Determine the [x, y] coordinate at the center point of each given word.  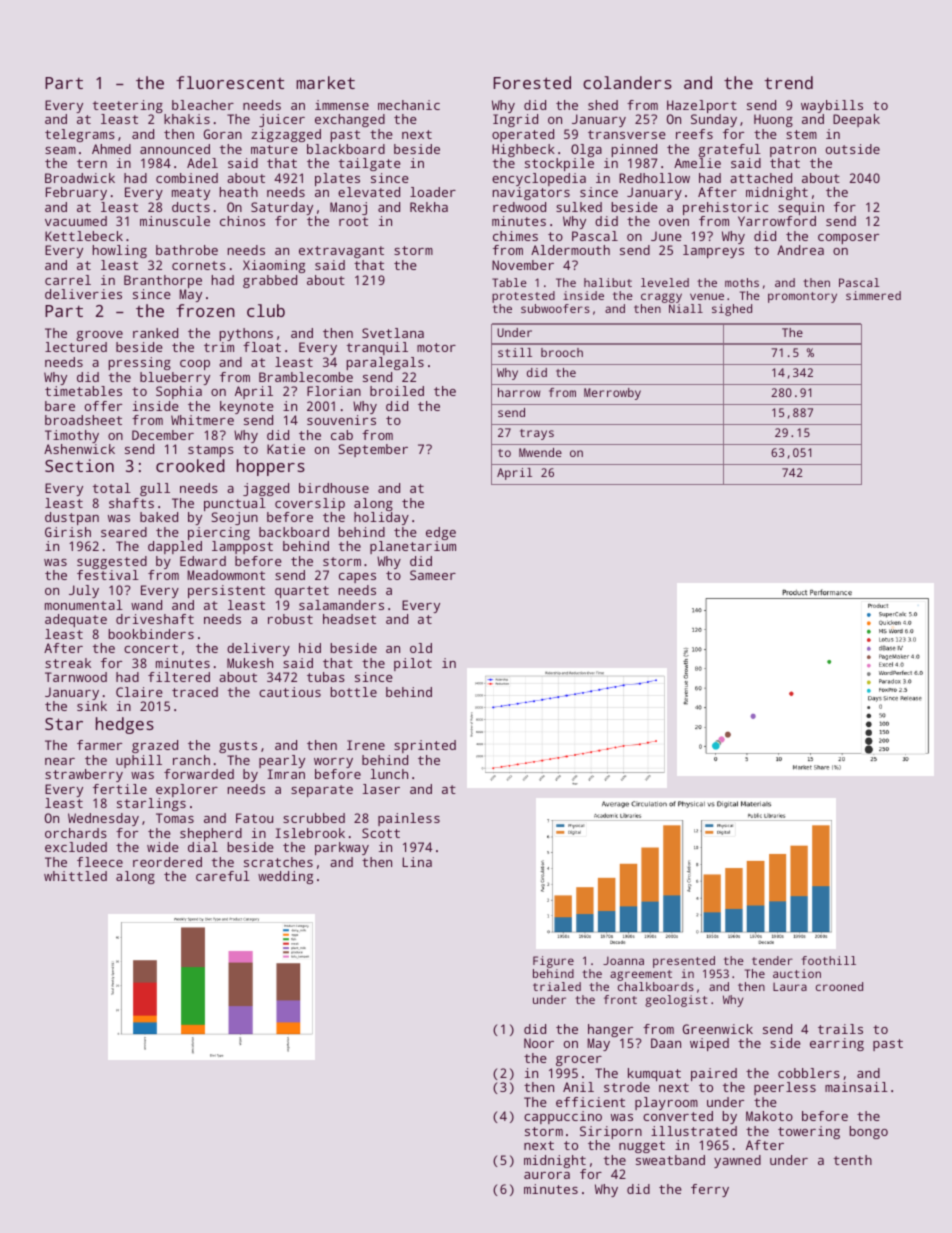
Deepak [856, 120]
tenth [853, 1160]
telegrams [80, 135]
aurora [547, 1175]
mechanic [409, 105]
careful [223, 876]
